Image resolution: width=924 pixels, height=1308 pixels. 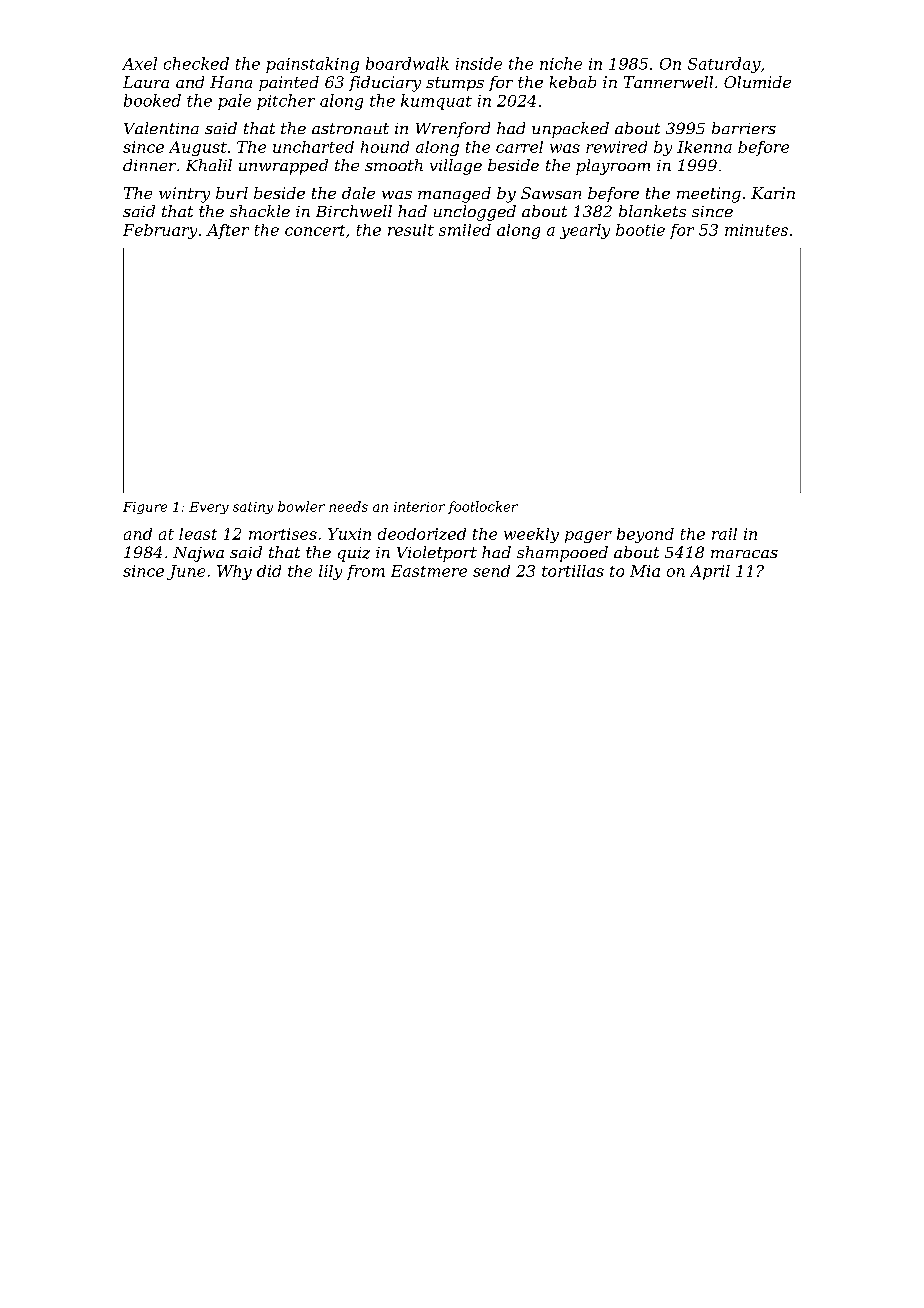 What do you see at coordinates (234, 572) in the document?
I see `Why` at bounding box center [234, 572].
